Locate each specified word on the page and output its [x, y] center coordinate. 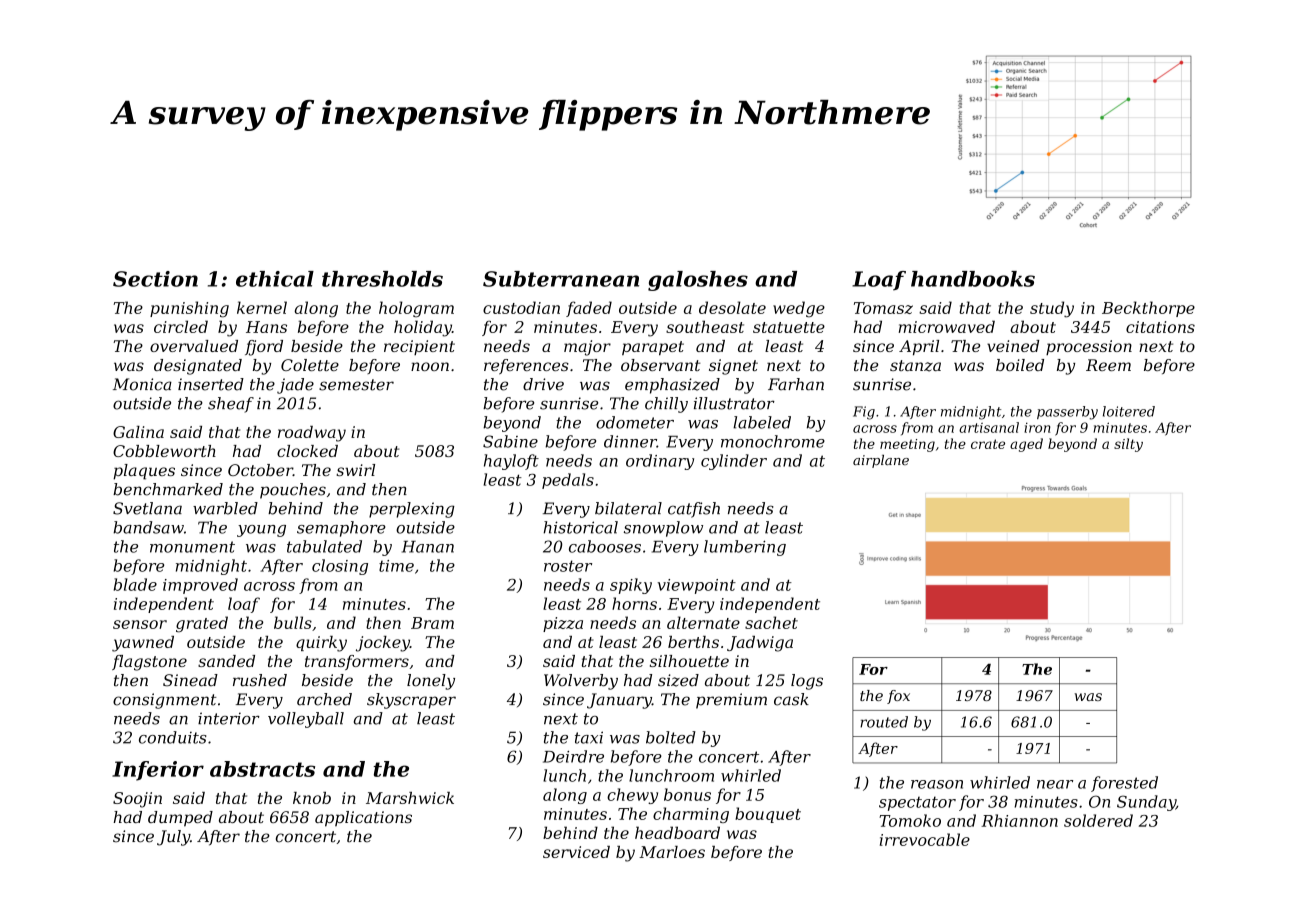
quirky [321, 644]
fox [898, 697]
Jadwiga [760, 644]
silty [1128, 445]
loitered [1129, 411]
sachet [771, 622]
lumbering [745, 548]
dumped [180, 819]
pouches [293, 491]
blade [135, 584]
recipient [419, 347]
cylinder [734, 462]
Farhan [796, 384]
